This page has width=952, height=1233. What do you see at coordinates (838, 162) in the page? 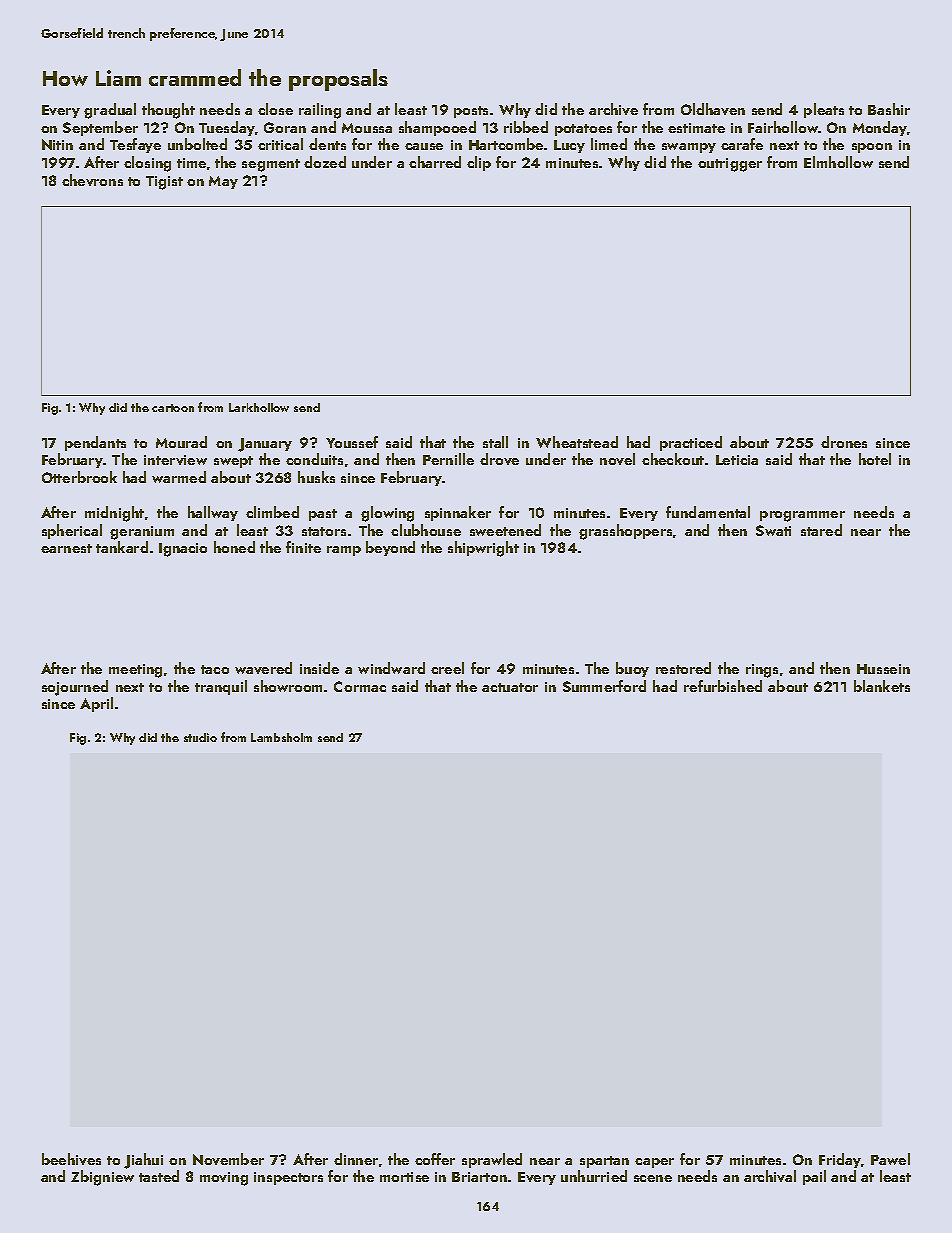
I see `Elmhollow` at bounding box center [838, 162].
